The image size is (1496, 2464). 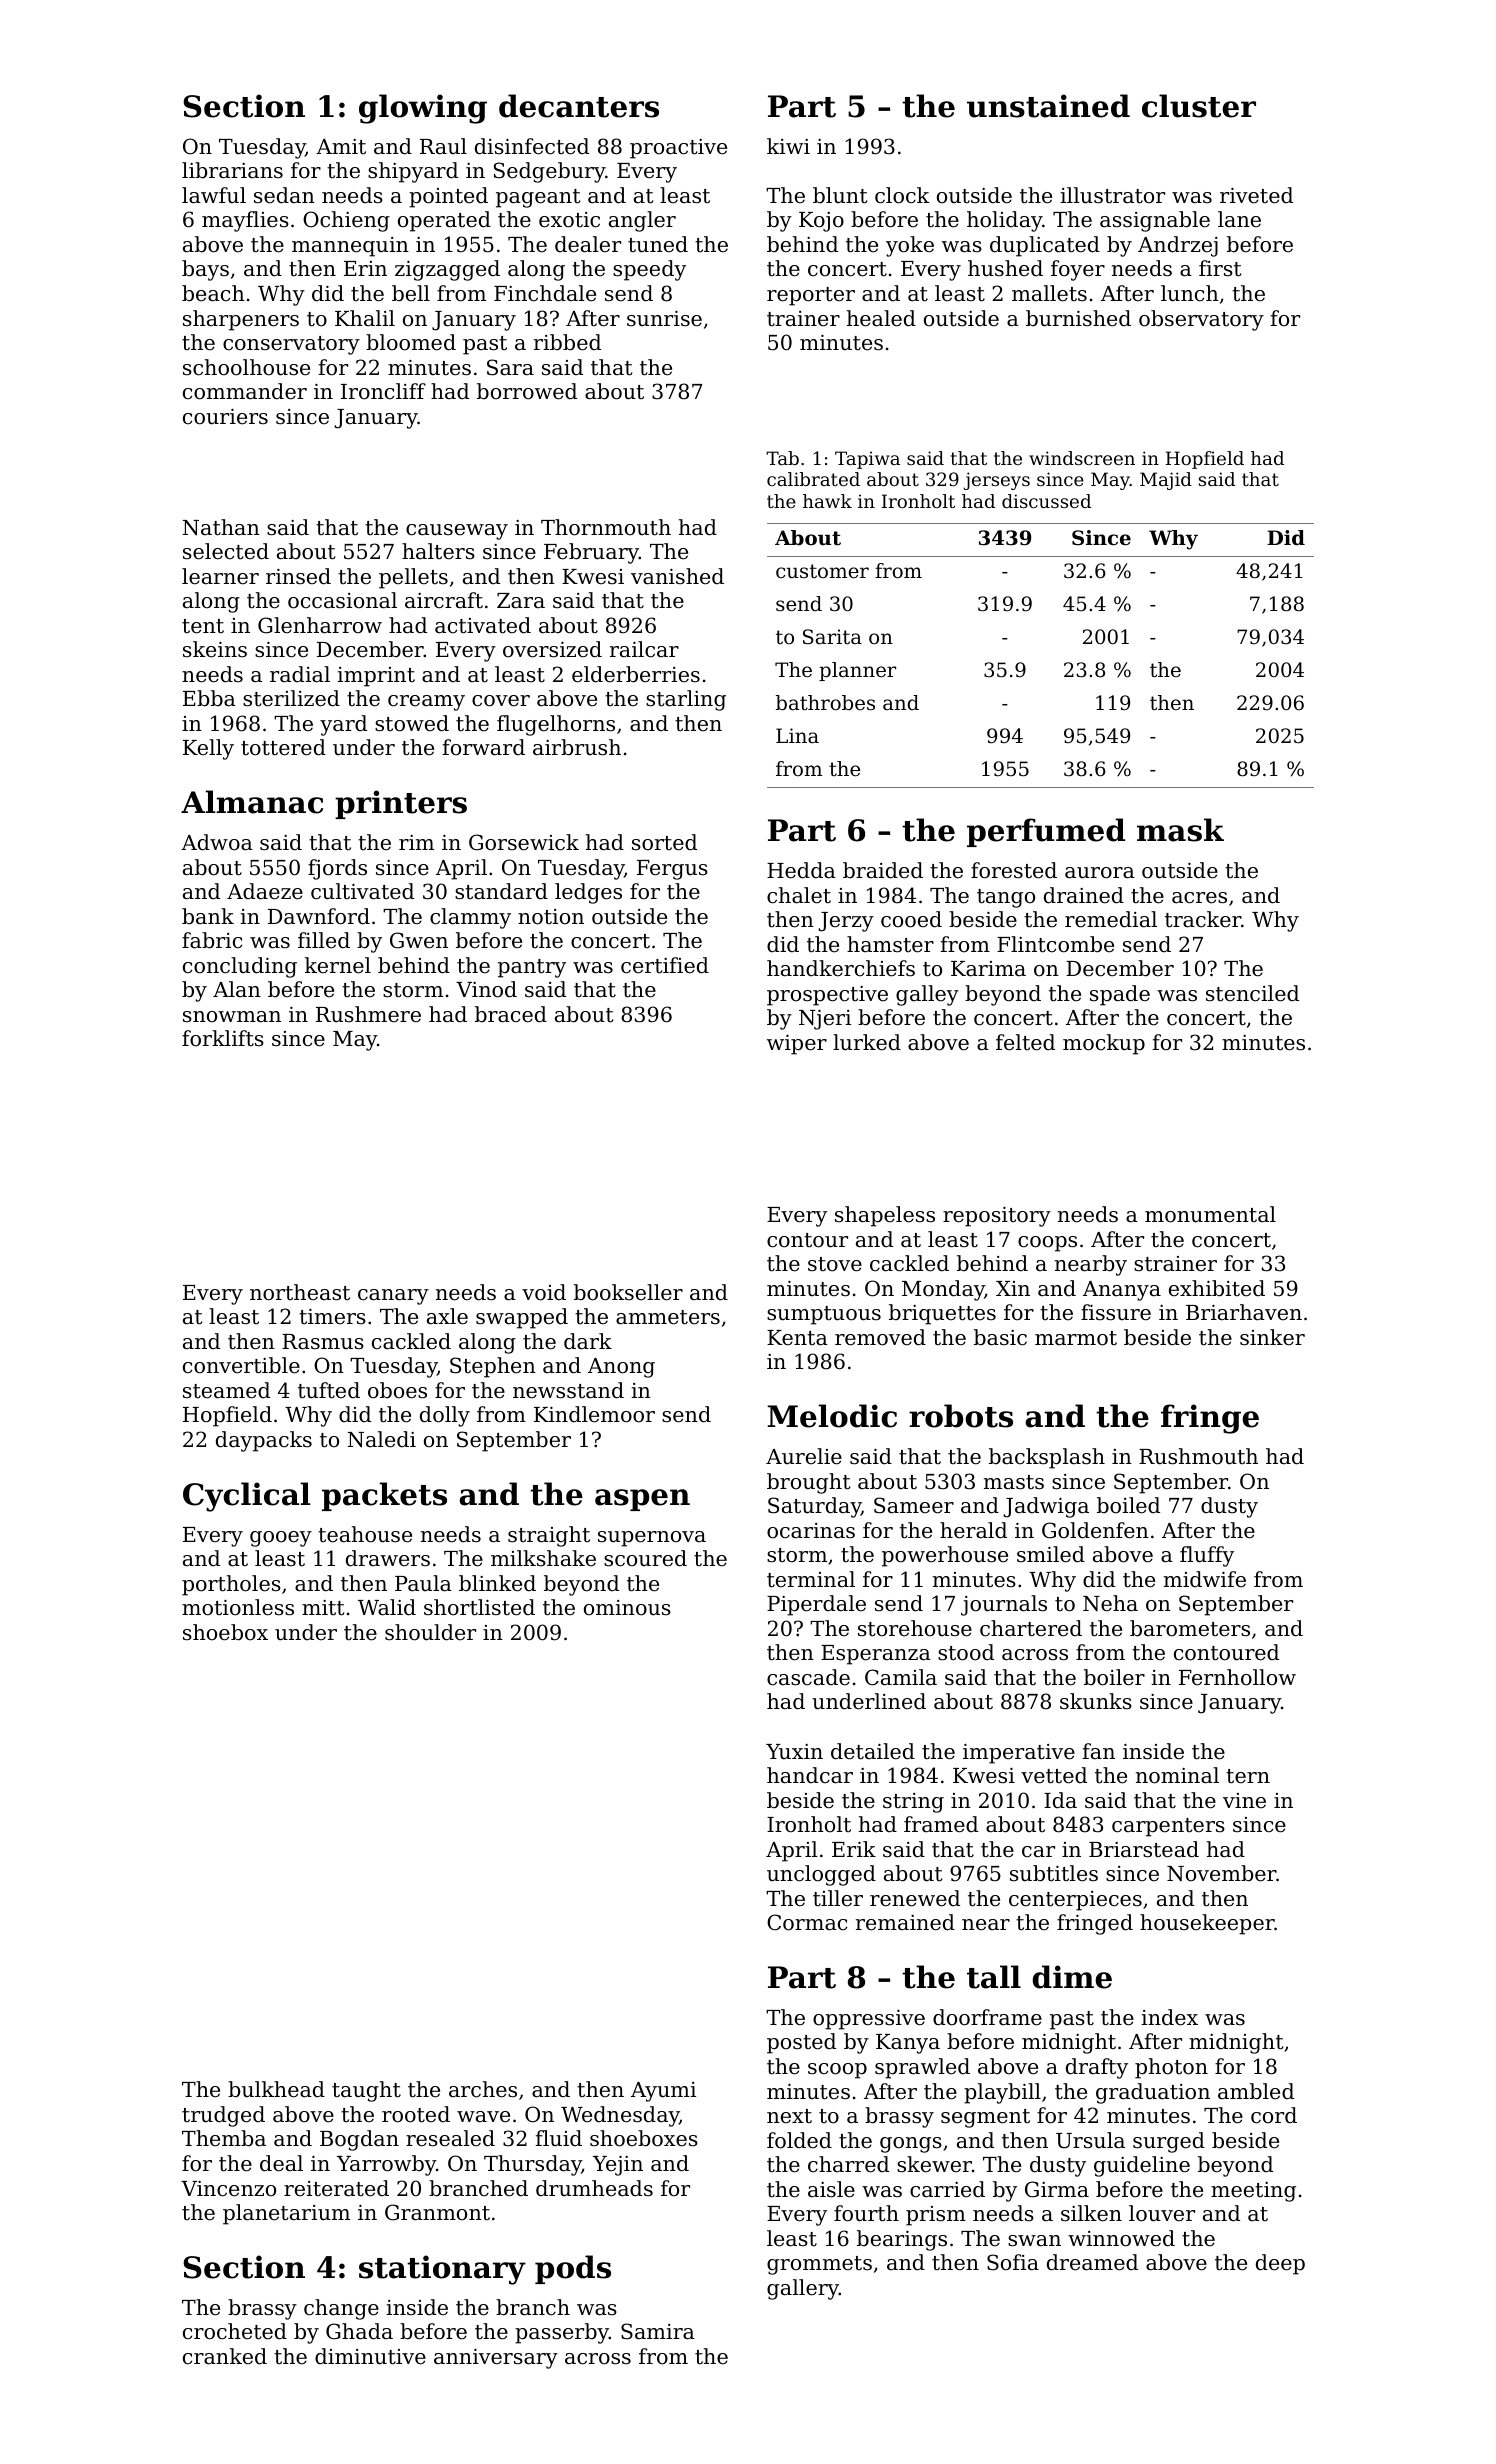 What do you see at coordinates (231, 1585) in the document?
I see `portholes` at bounding box center [231, 1585].
